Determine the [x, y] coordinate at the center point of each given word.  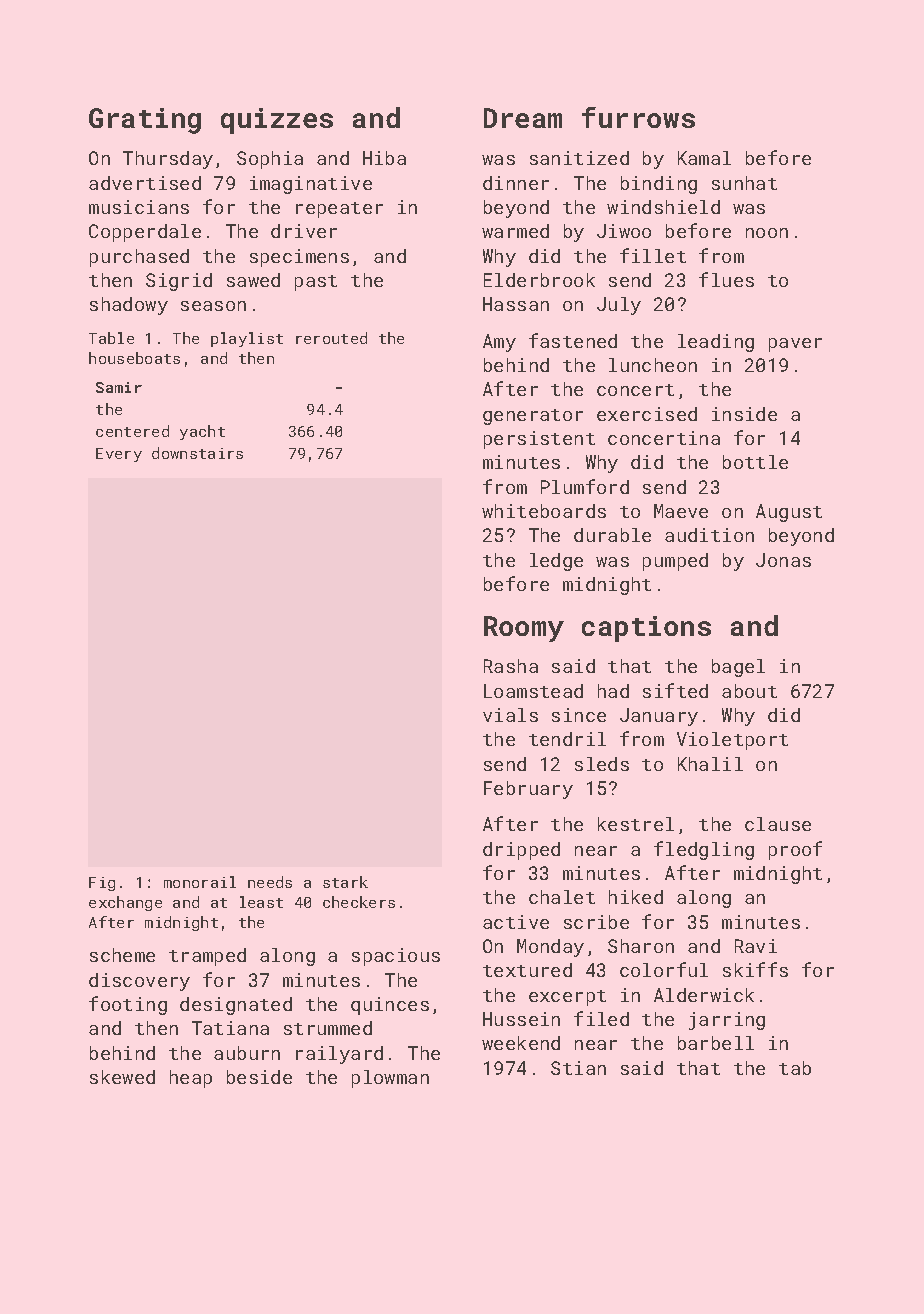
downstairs [197, 453]
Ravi [756, 946]
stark [345, 882]
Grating [145, 121]
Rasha [511, 666]
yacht [202, 432]
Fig [102, 884]
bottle [755, 462]
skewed [122, 1077]
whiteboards [544, 511]
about [749, 691]
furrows [638, 117]
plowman [390, 1079]
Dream [523, 118]
